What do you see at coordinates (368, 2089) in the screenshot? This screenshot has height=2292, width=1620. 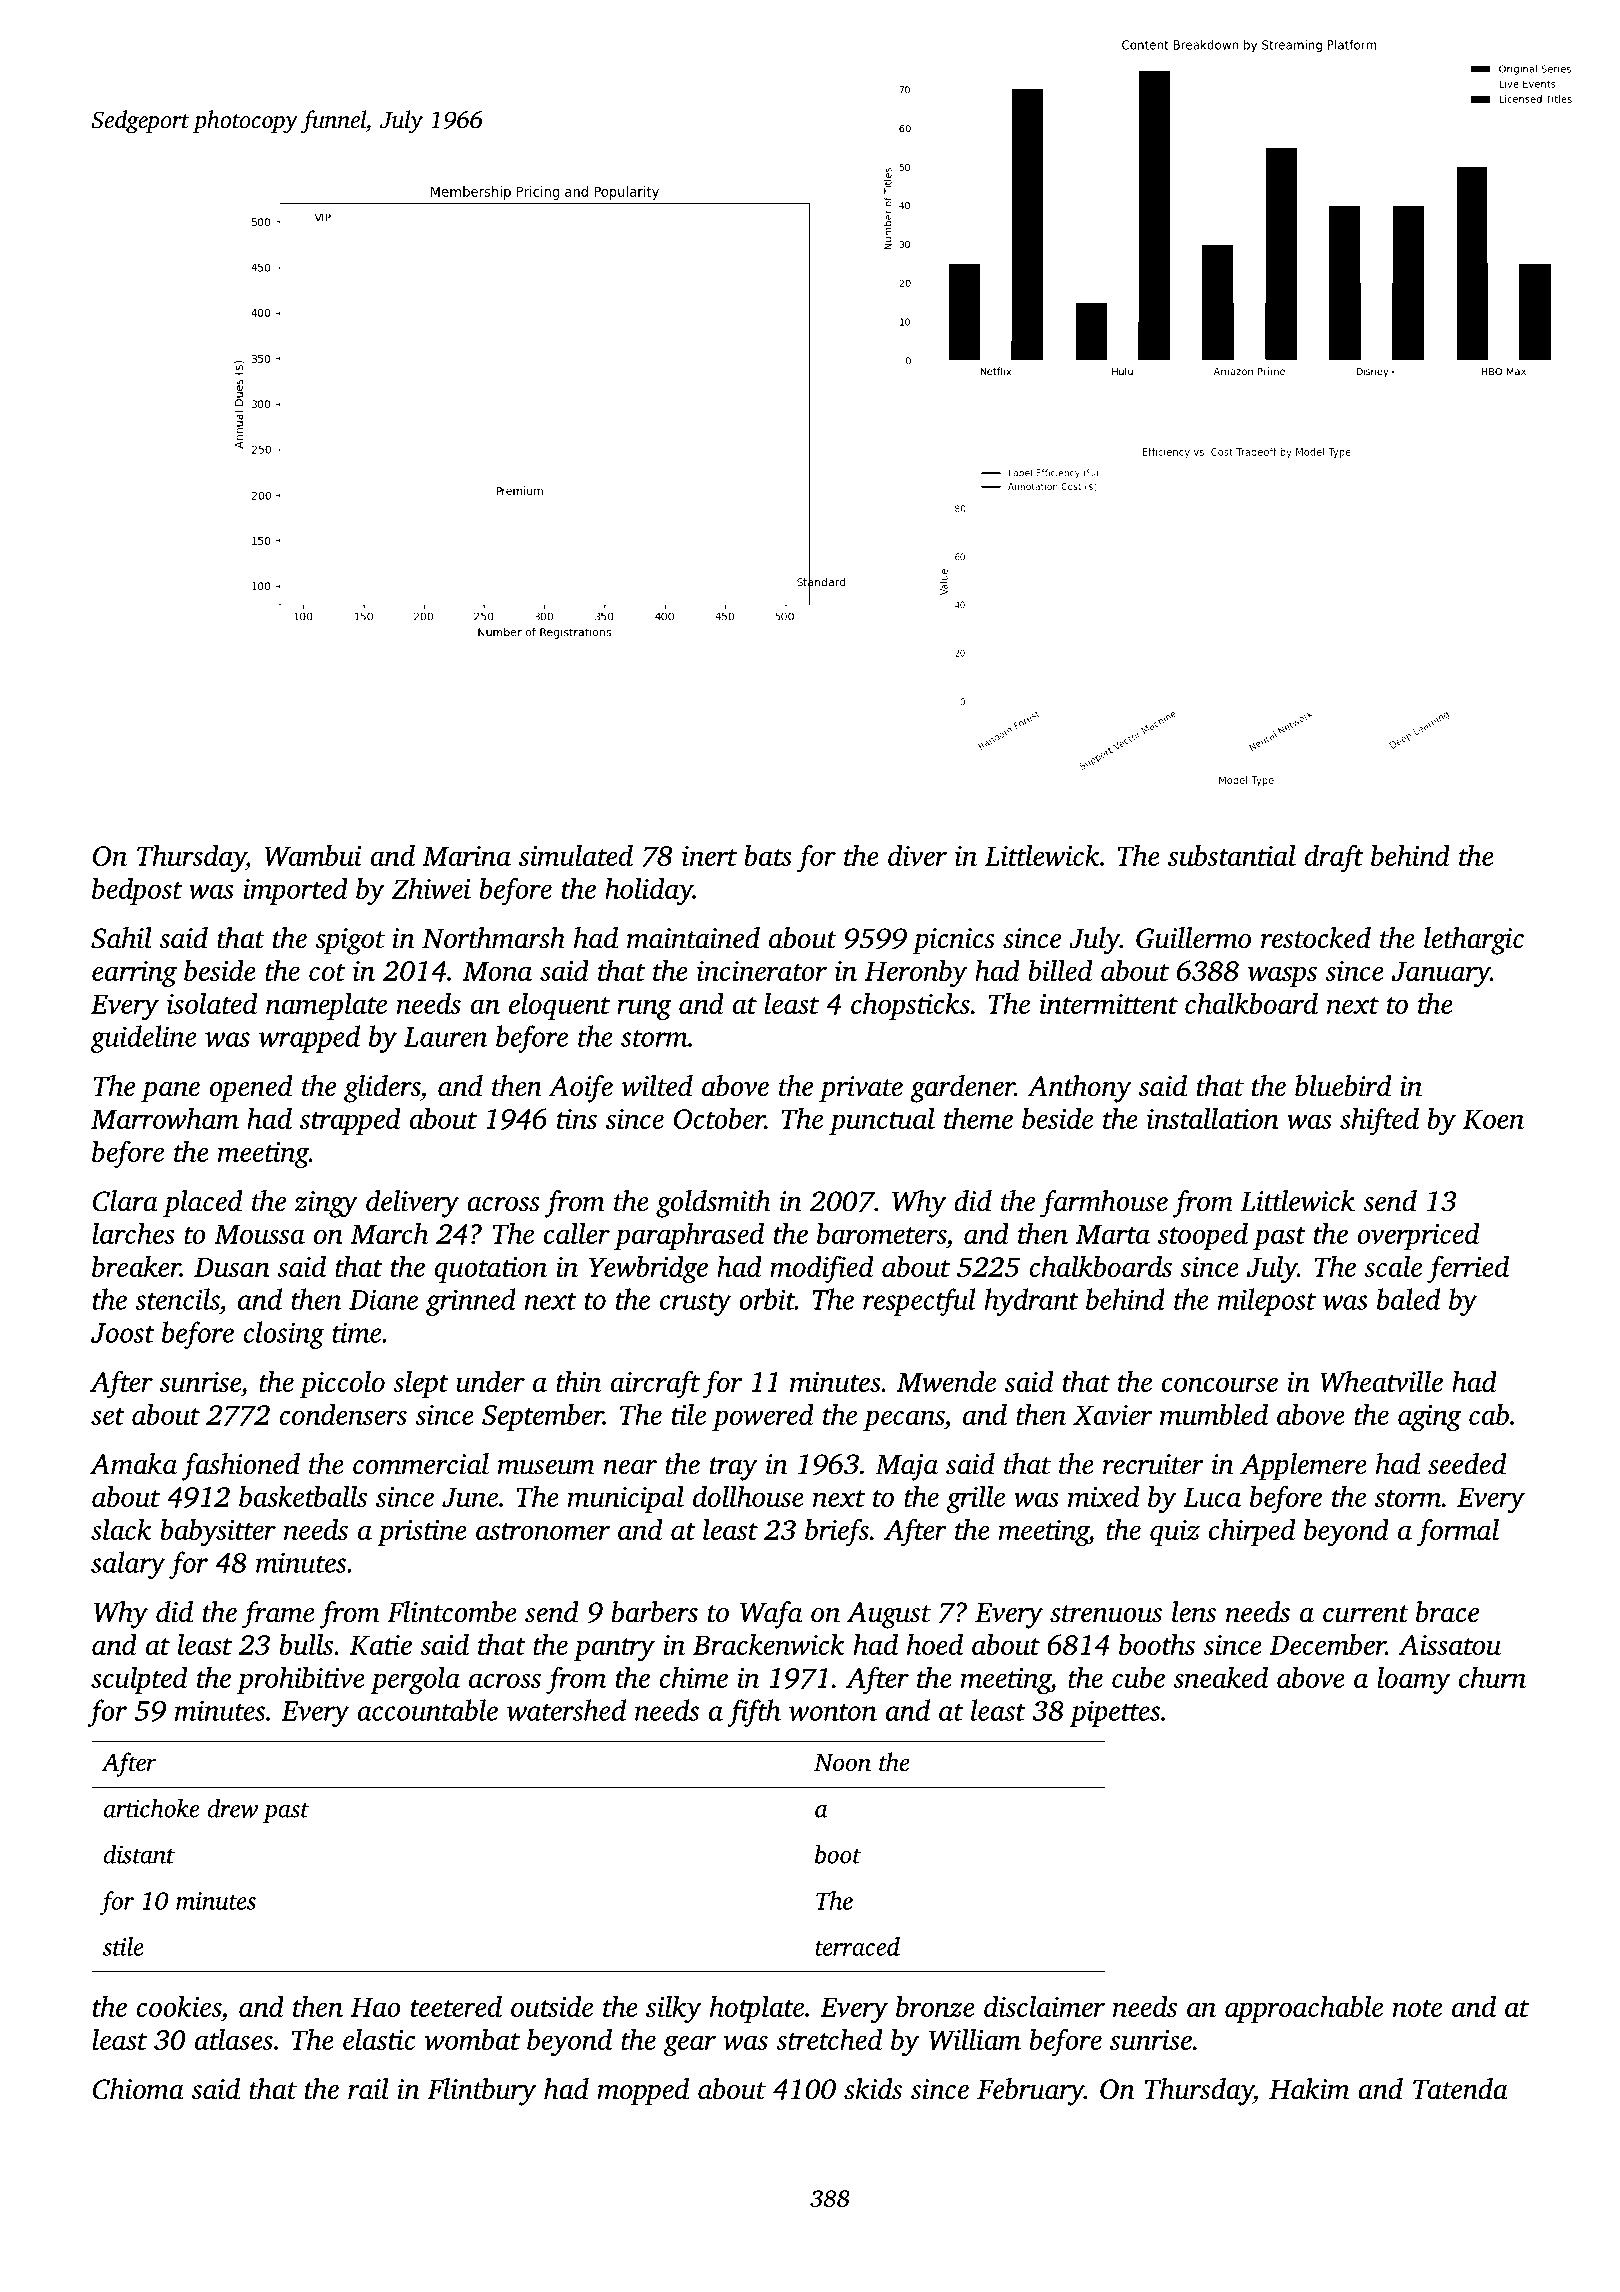 I see `rail` at bounding box center [368, 2089].
